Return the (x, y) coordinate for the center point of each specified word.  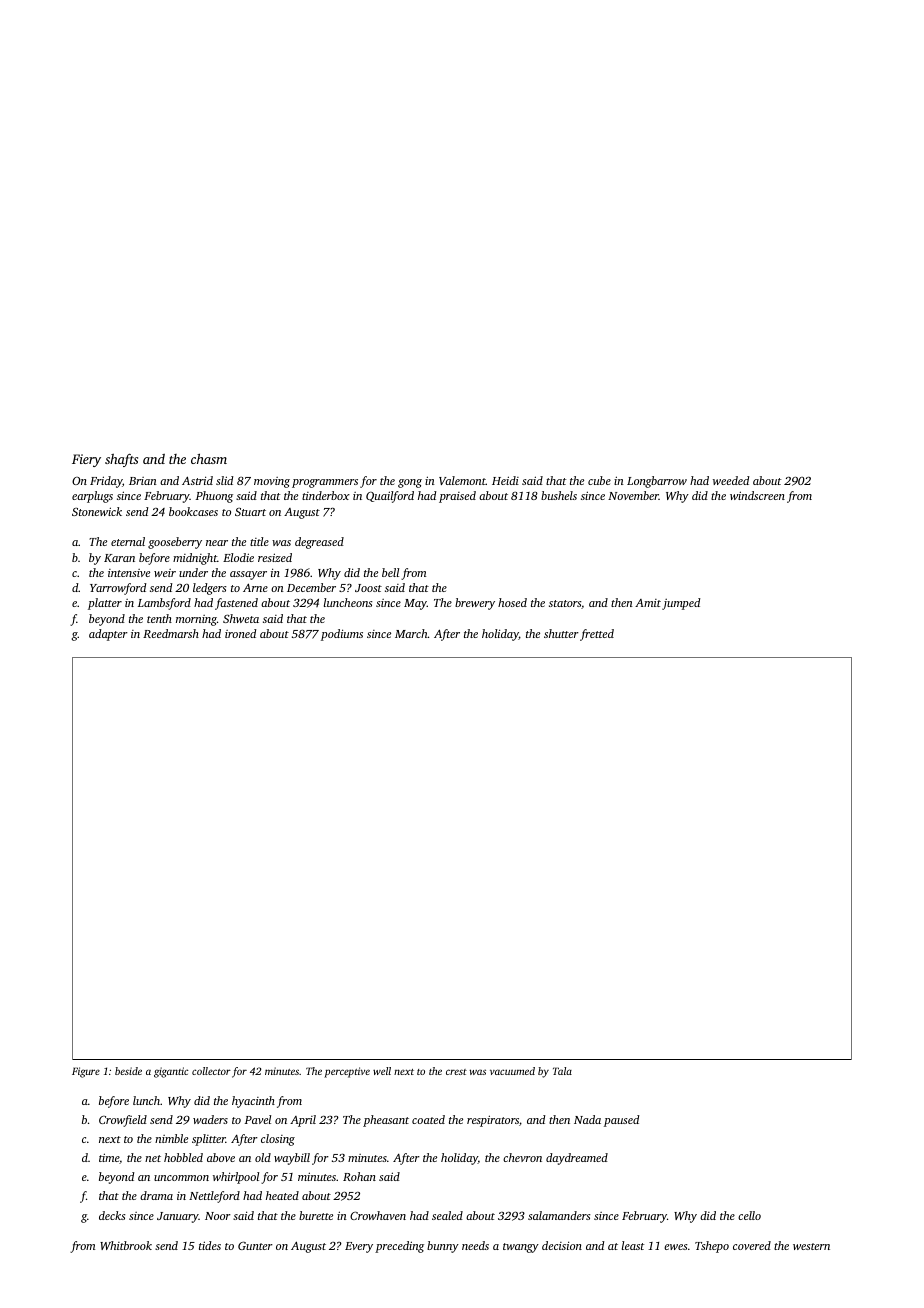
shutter (561, 633)
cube (599, 480)
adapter (108, 635)
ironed (240, 633)
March (411, 633)
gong (410, 483)
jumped (681, 604)
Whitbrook (126, 1245)
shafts (121, 460)
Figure (86, 1072)
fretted (597, 635)
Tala (562, 1071)
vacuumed (512, 1071)
